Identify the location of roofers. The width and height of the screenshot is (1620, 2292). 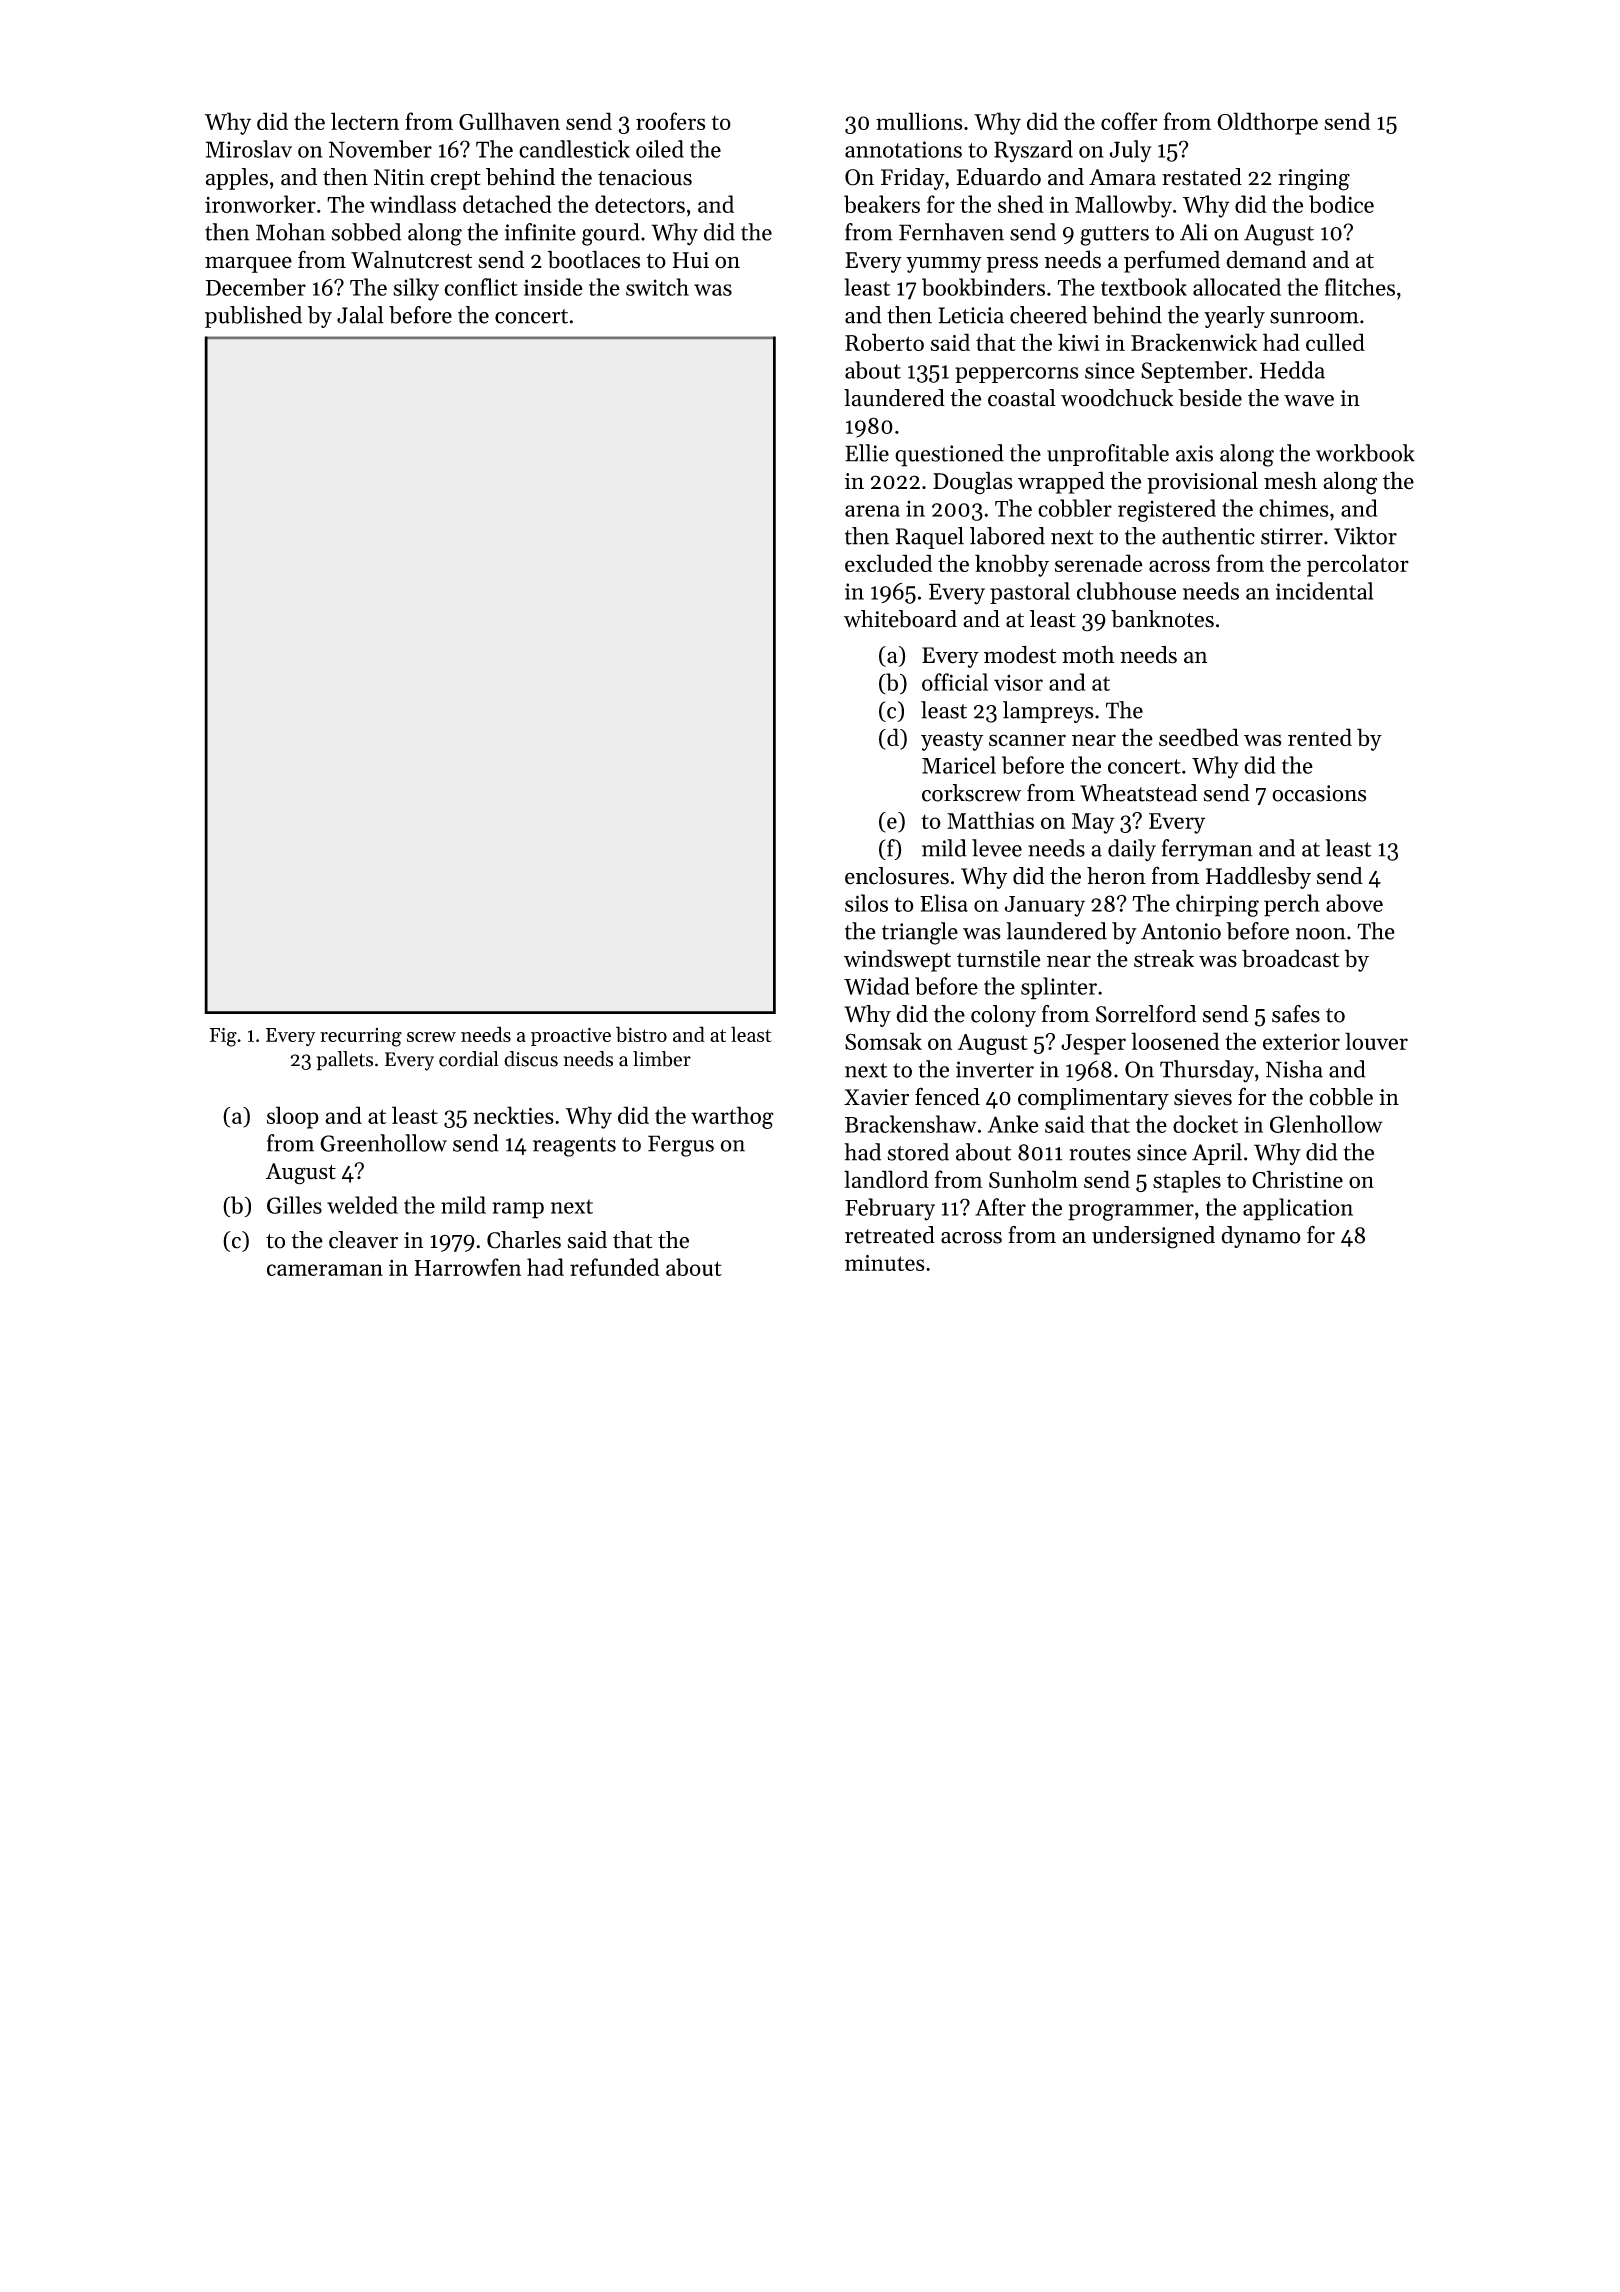
(670, 121).
